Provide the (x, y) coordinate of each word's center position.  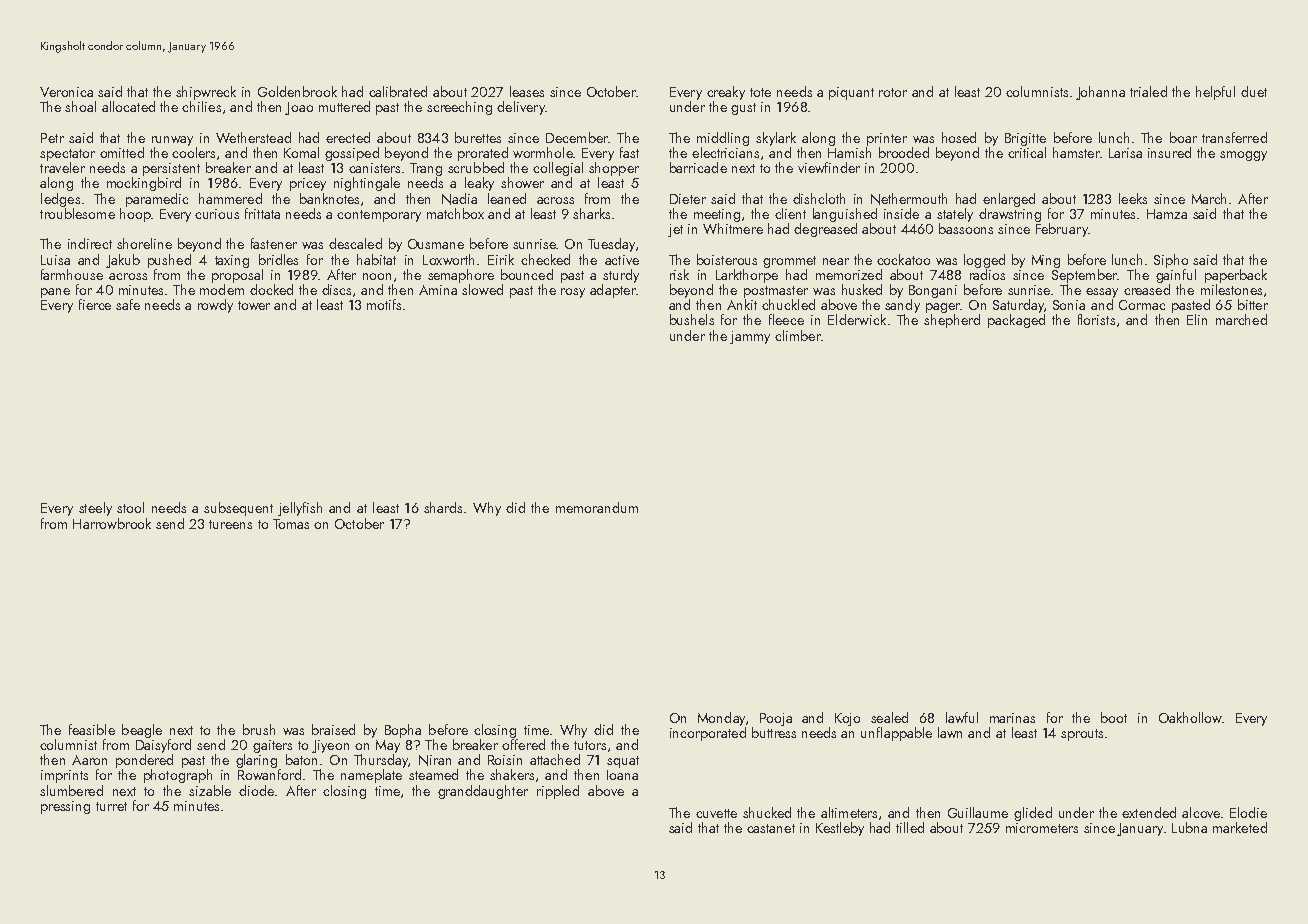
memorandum (597, 507)
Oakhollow (1190, 717)
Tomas (291, 524)
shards (443, 507)
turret (111, 806)
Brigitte (1025, 139)
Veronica (66, 92)
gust (743, 109)
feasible (92, 729)
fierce (95, 304)
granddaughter (483, 792)
